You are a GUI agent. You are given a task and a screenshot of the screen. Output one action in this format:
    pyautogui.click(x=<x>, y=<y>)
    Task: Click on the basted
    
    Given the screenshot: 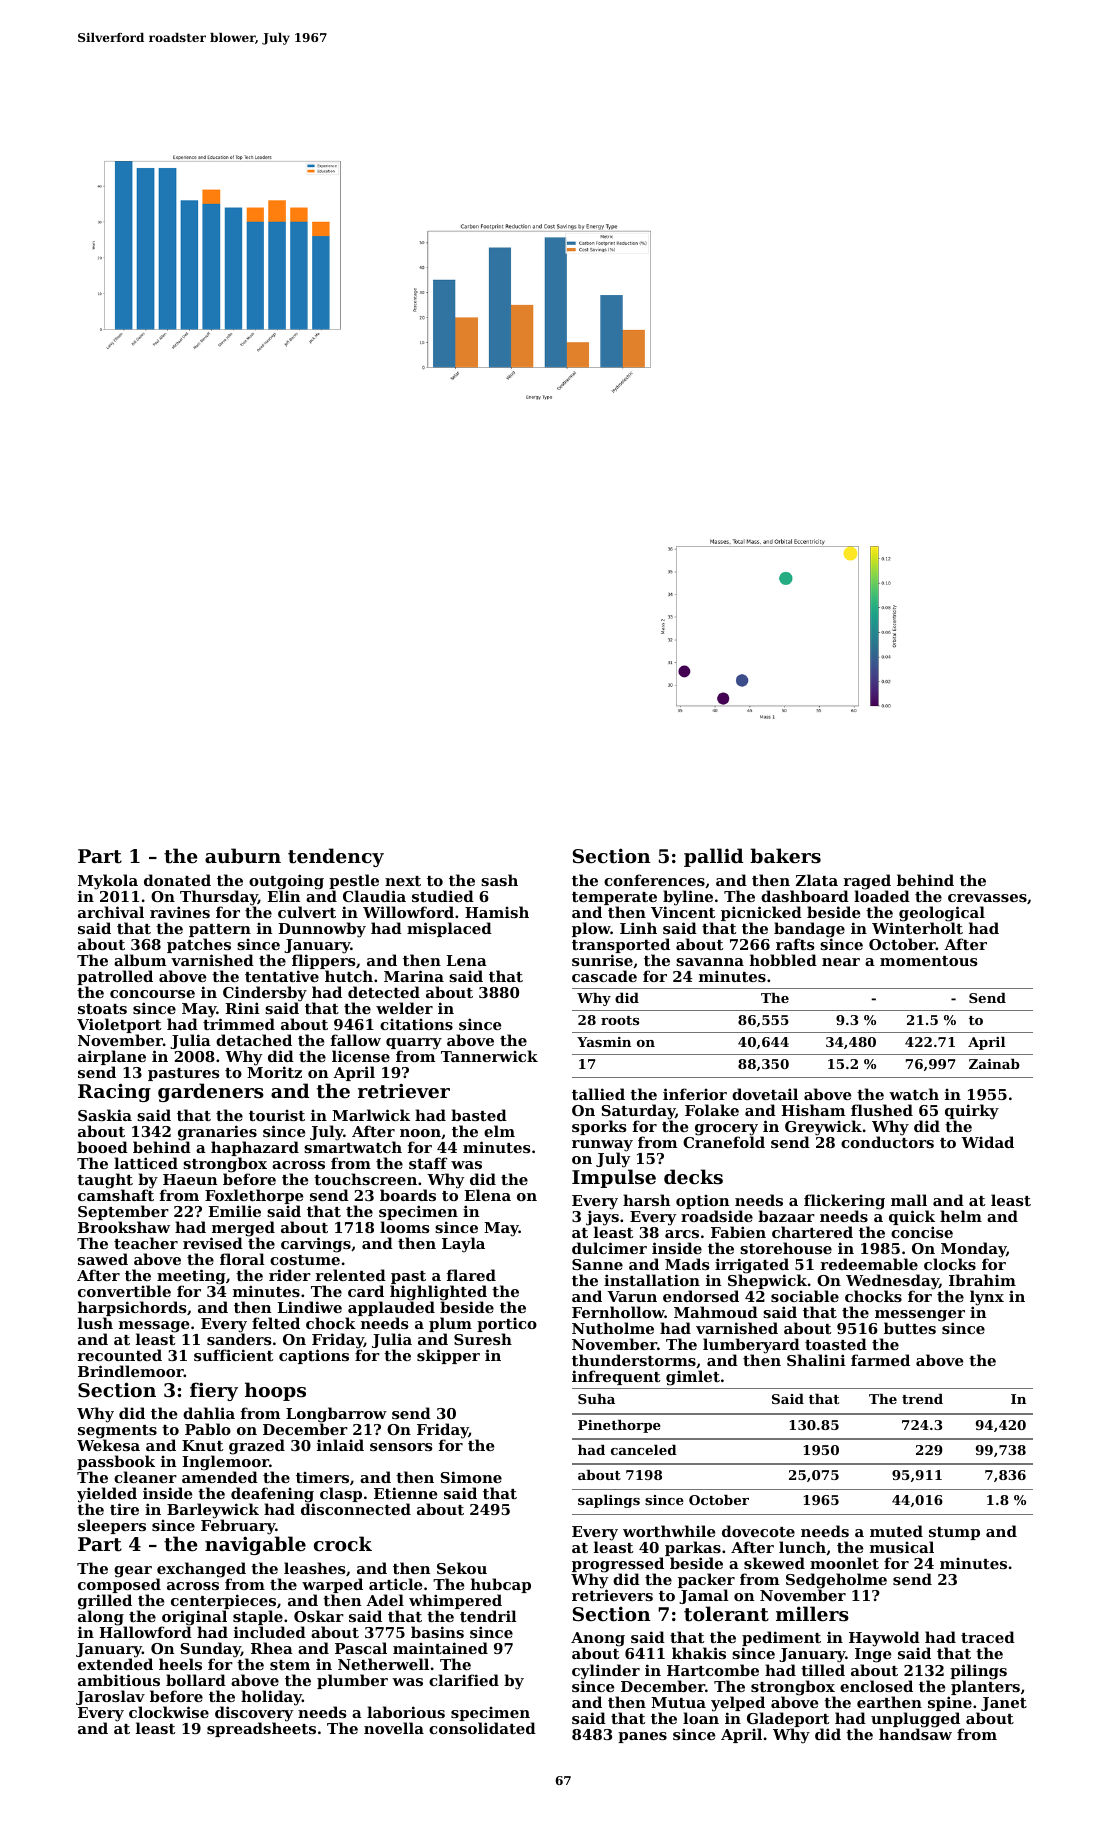 What is the action you would take?
    pyautogui.click(x=479, y=1115)
